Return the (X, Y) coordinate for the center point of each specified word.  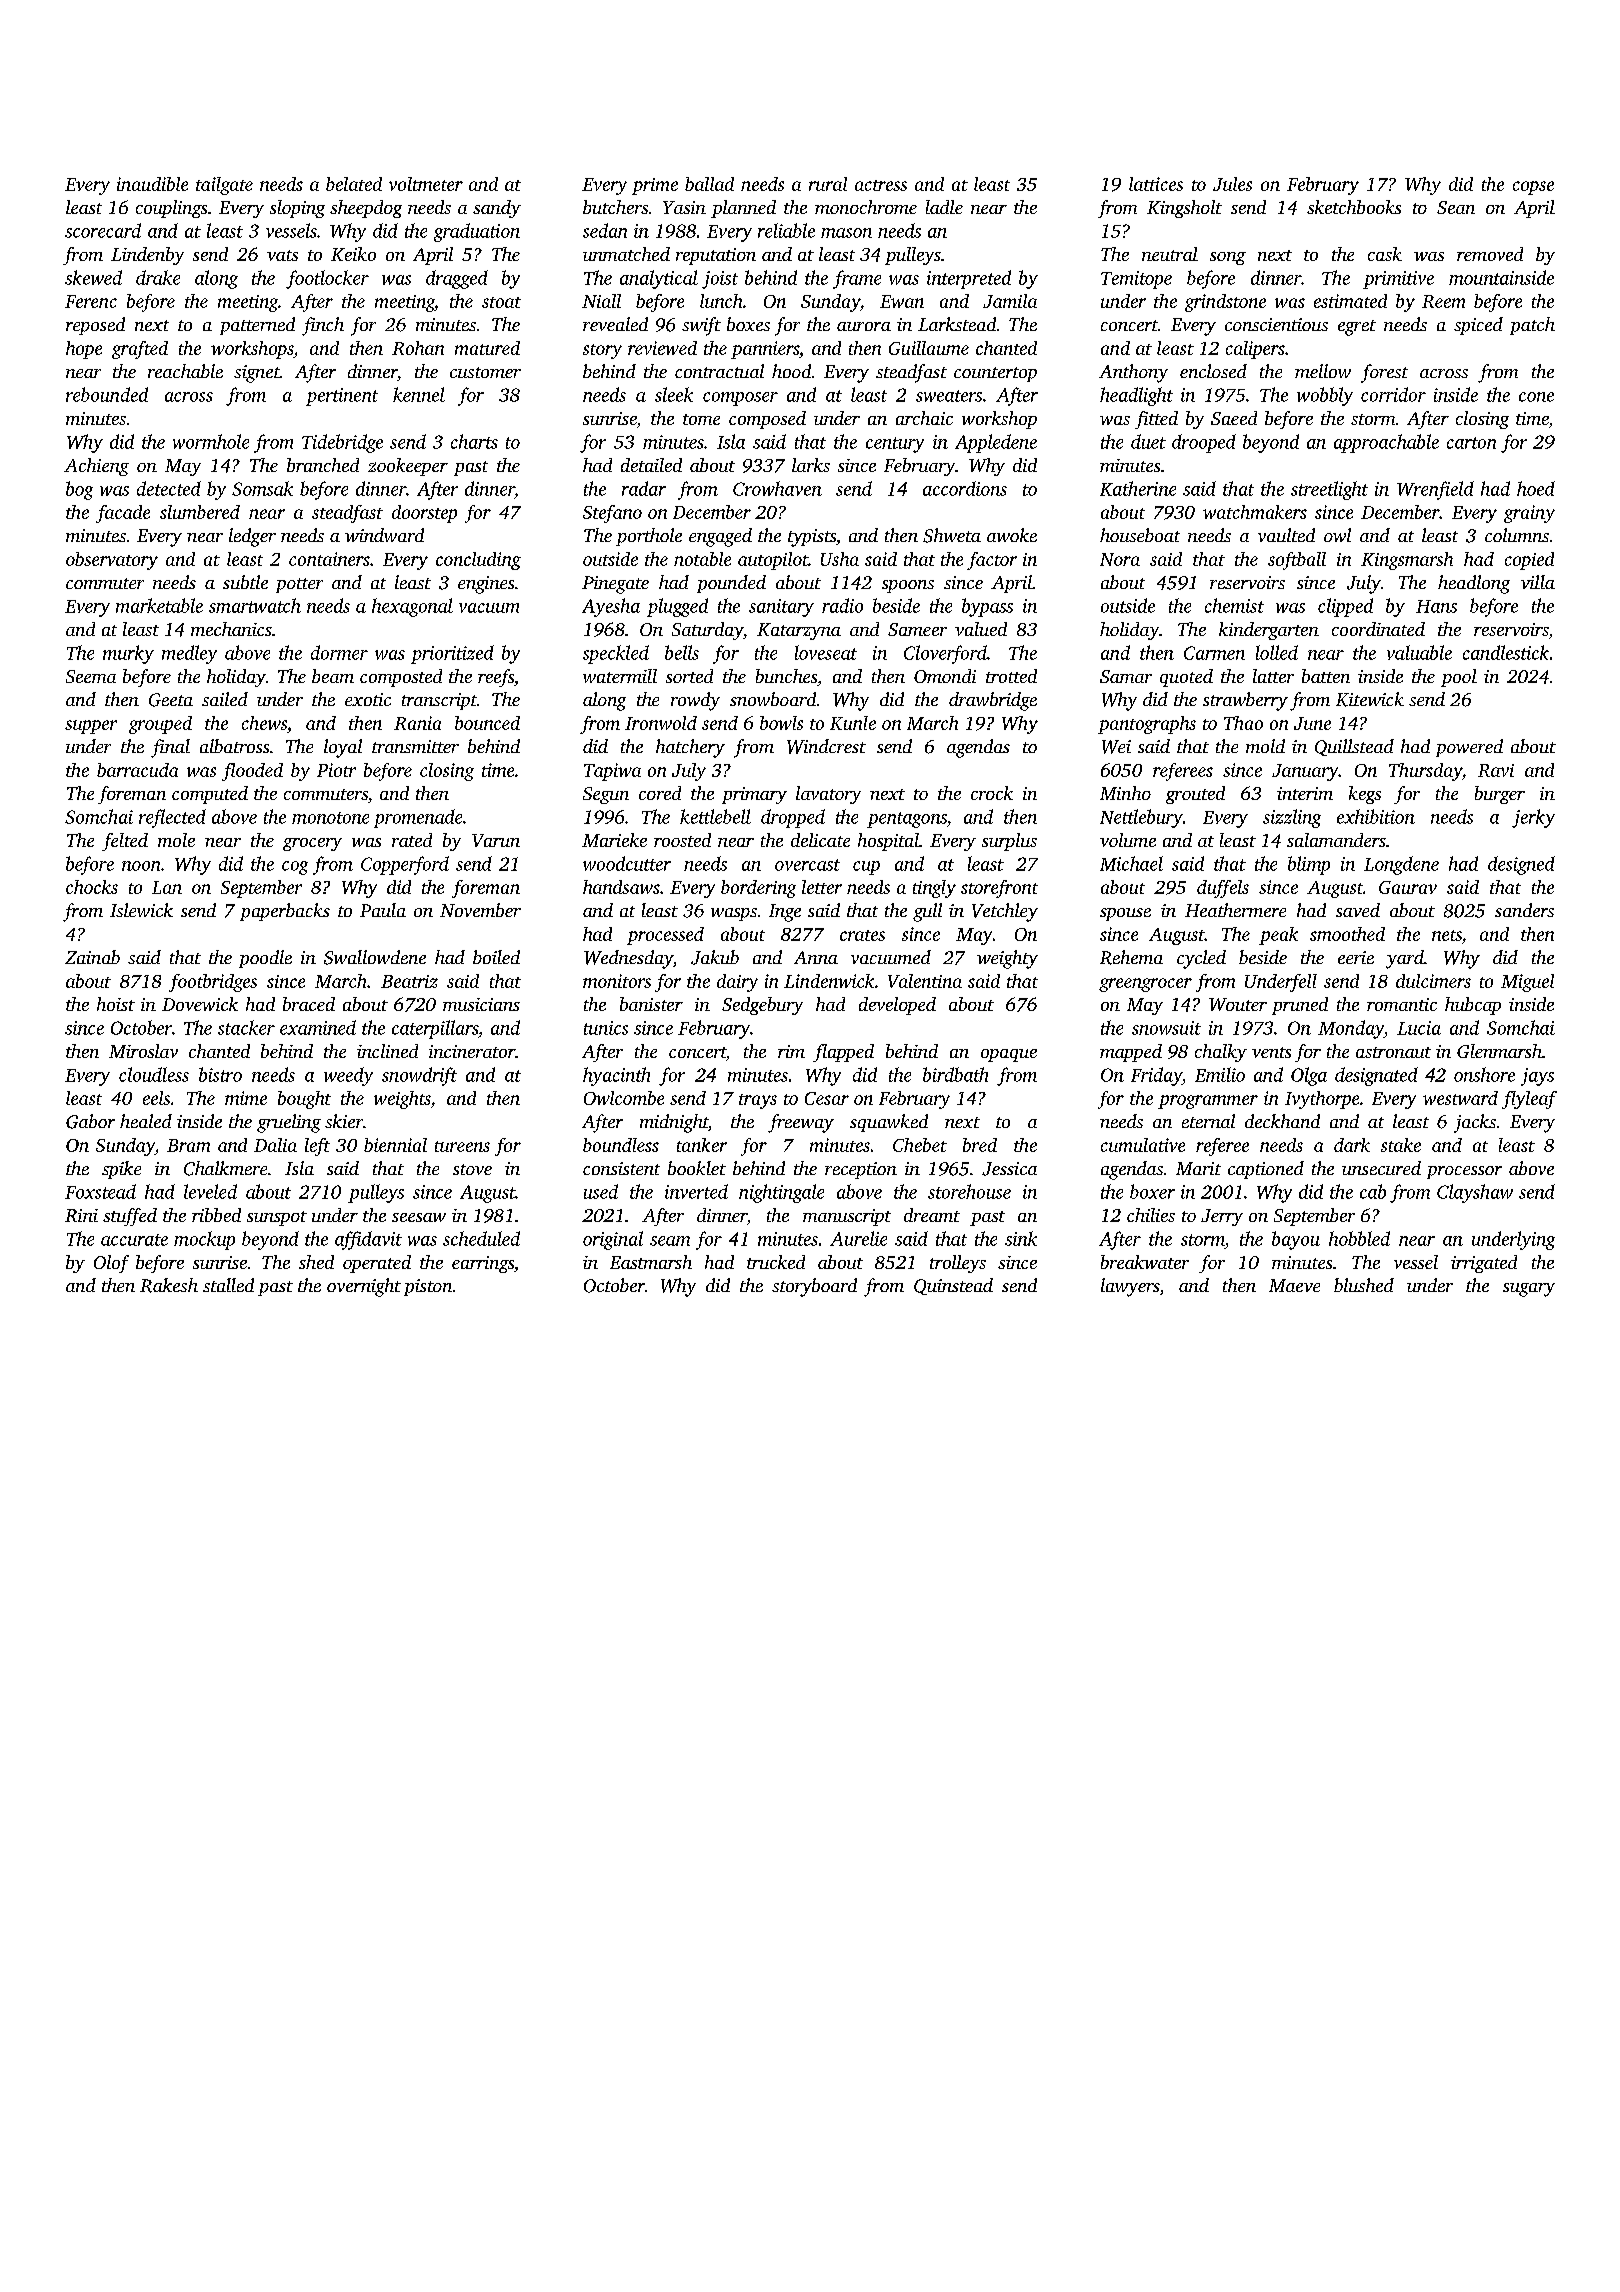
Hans (1436, 606)
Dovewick (200, 1004)
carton (1471, 443)
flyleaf (1529, 1100)
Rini (81, 1215)
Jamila (1010, 301)
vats (282, 255)
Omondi (945, 676)
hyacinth (616, 1076)
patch (1532, 326)
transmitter (415, 746)
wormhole (211, 441)
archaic (924, 418)
